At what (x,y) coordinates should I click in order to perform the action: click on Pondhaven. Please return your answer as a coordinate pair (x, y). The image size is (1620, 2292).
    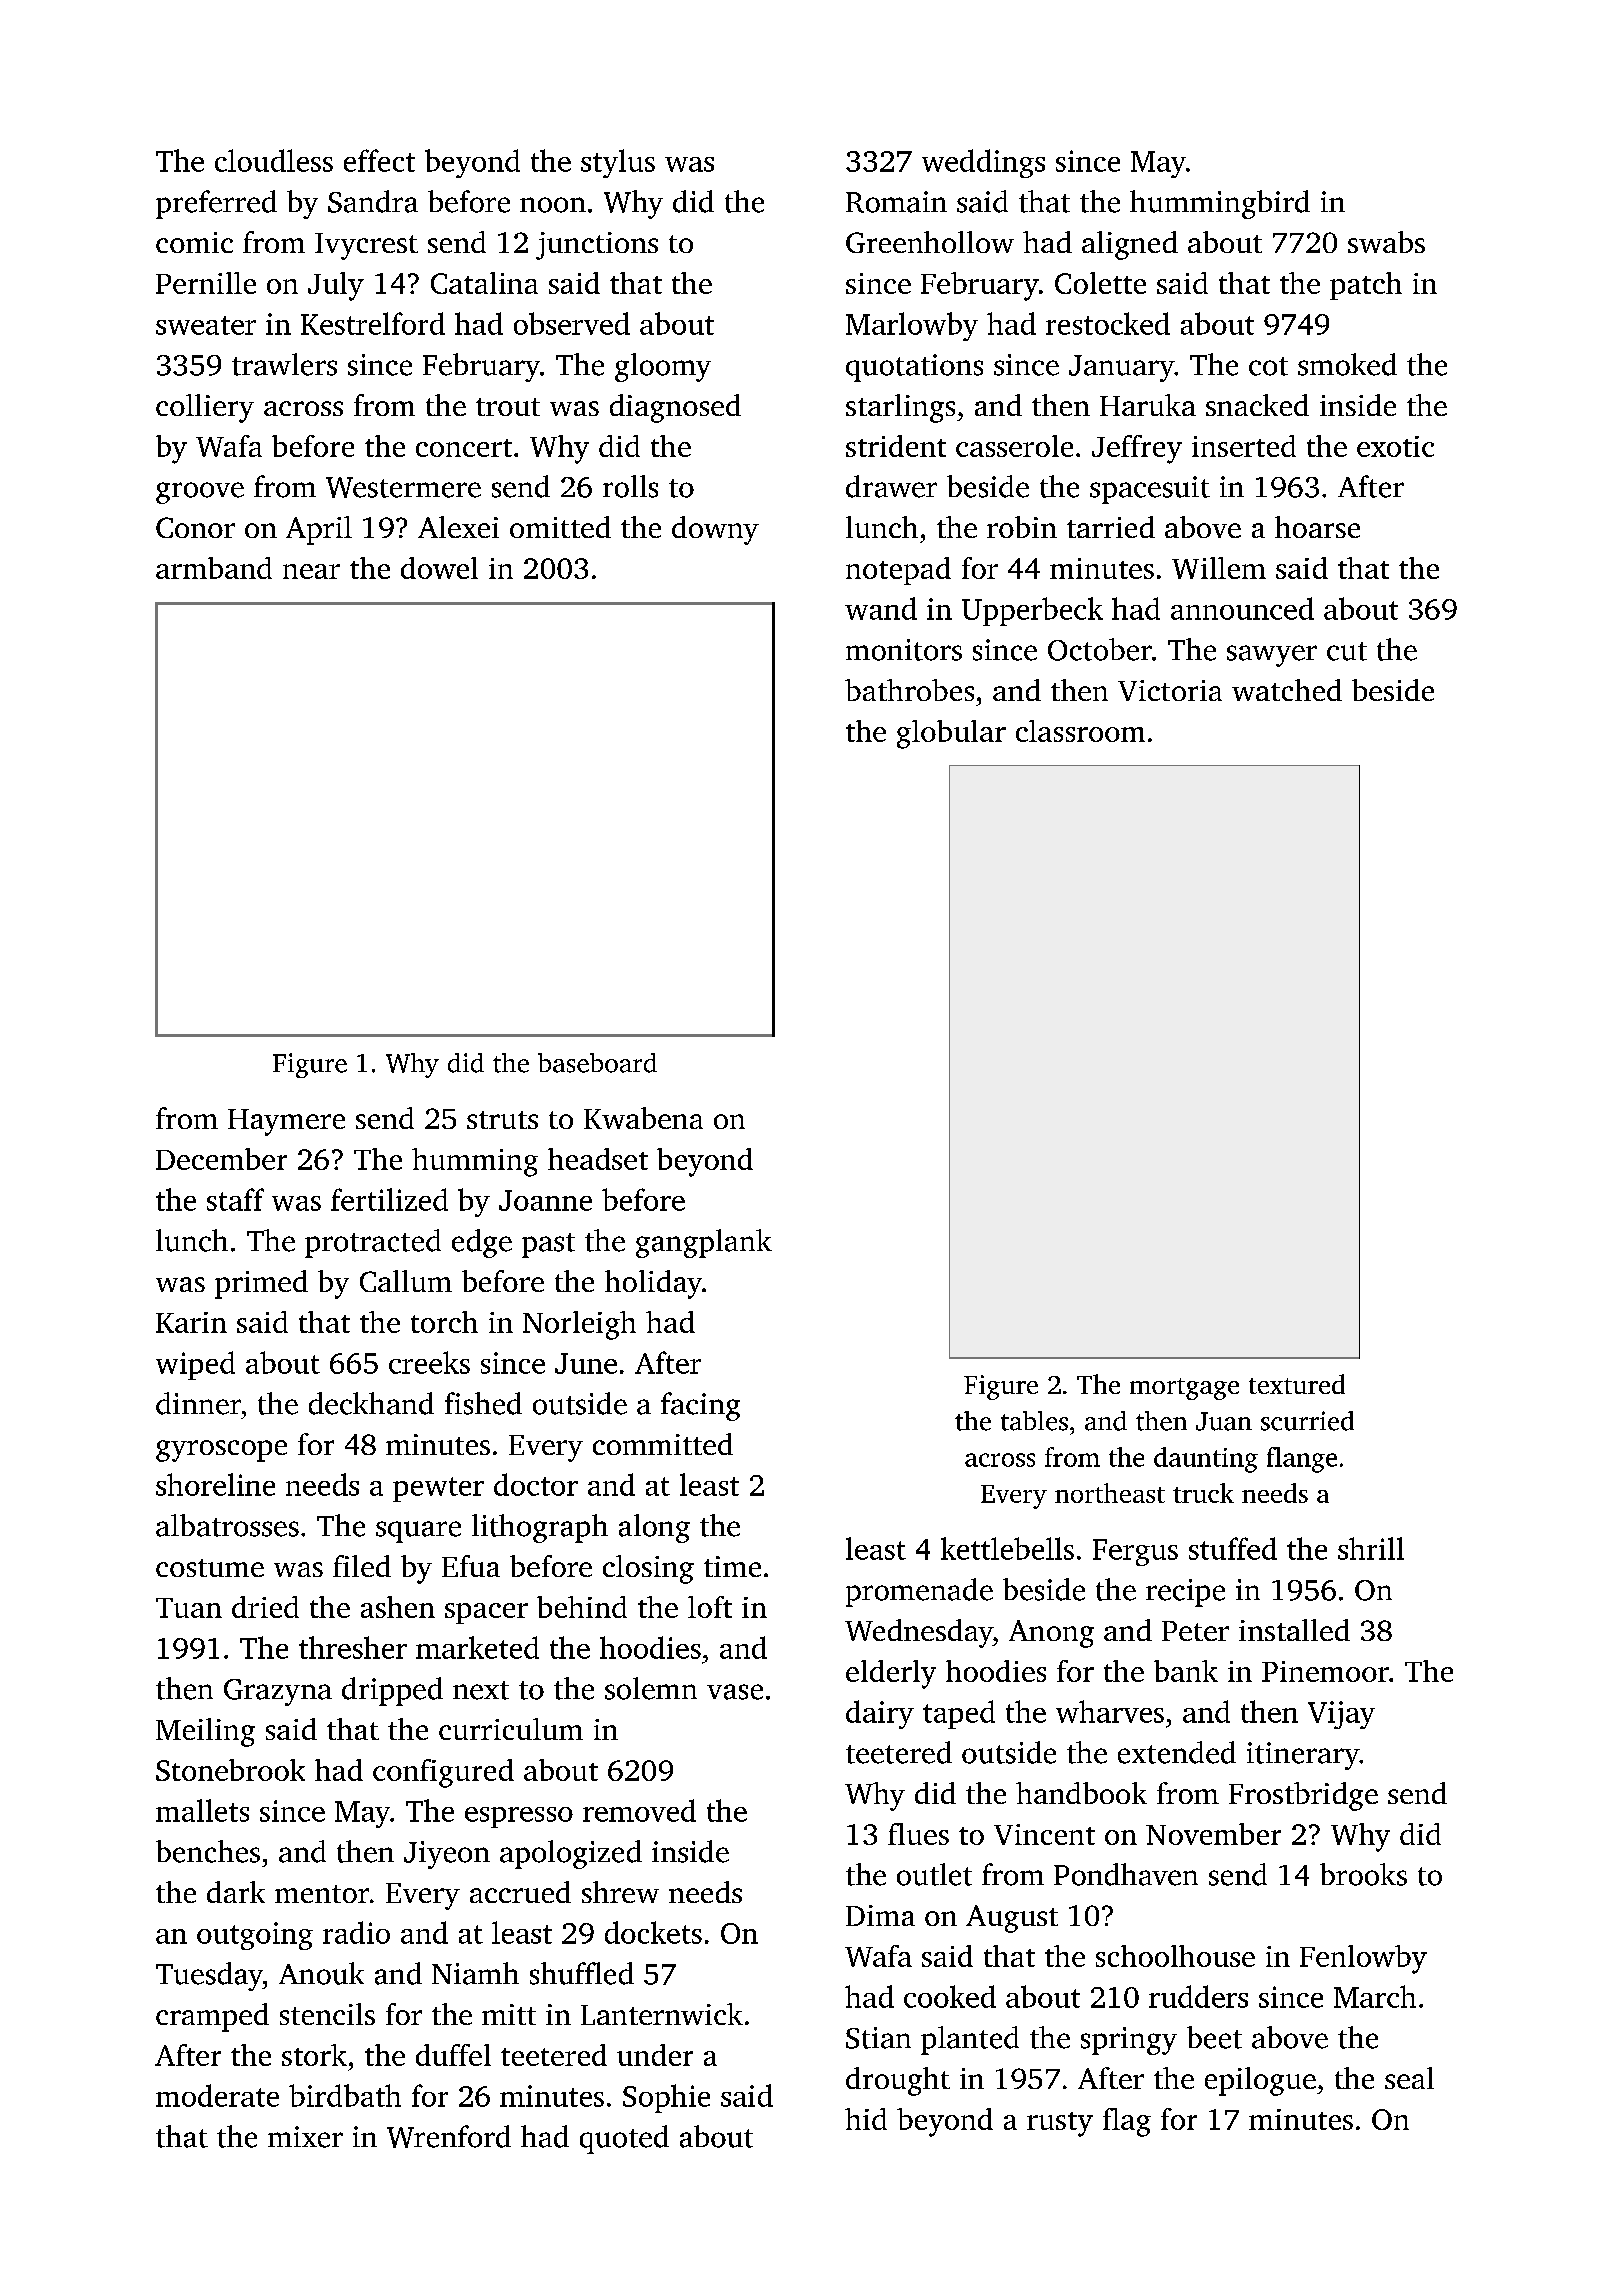
    Looking at the image, I should click on (1126, 1874).
